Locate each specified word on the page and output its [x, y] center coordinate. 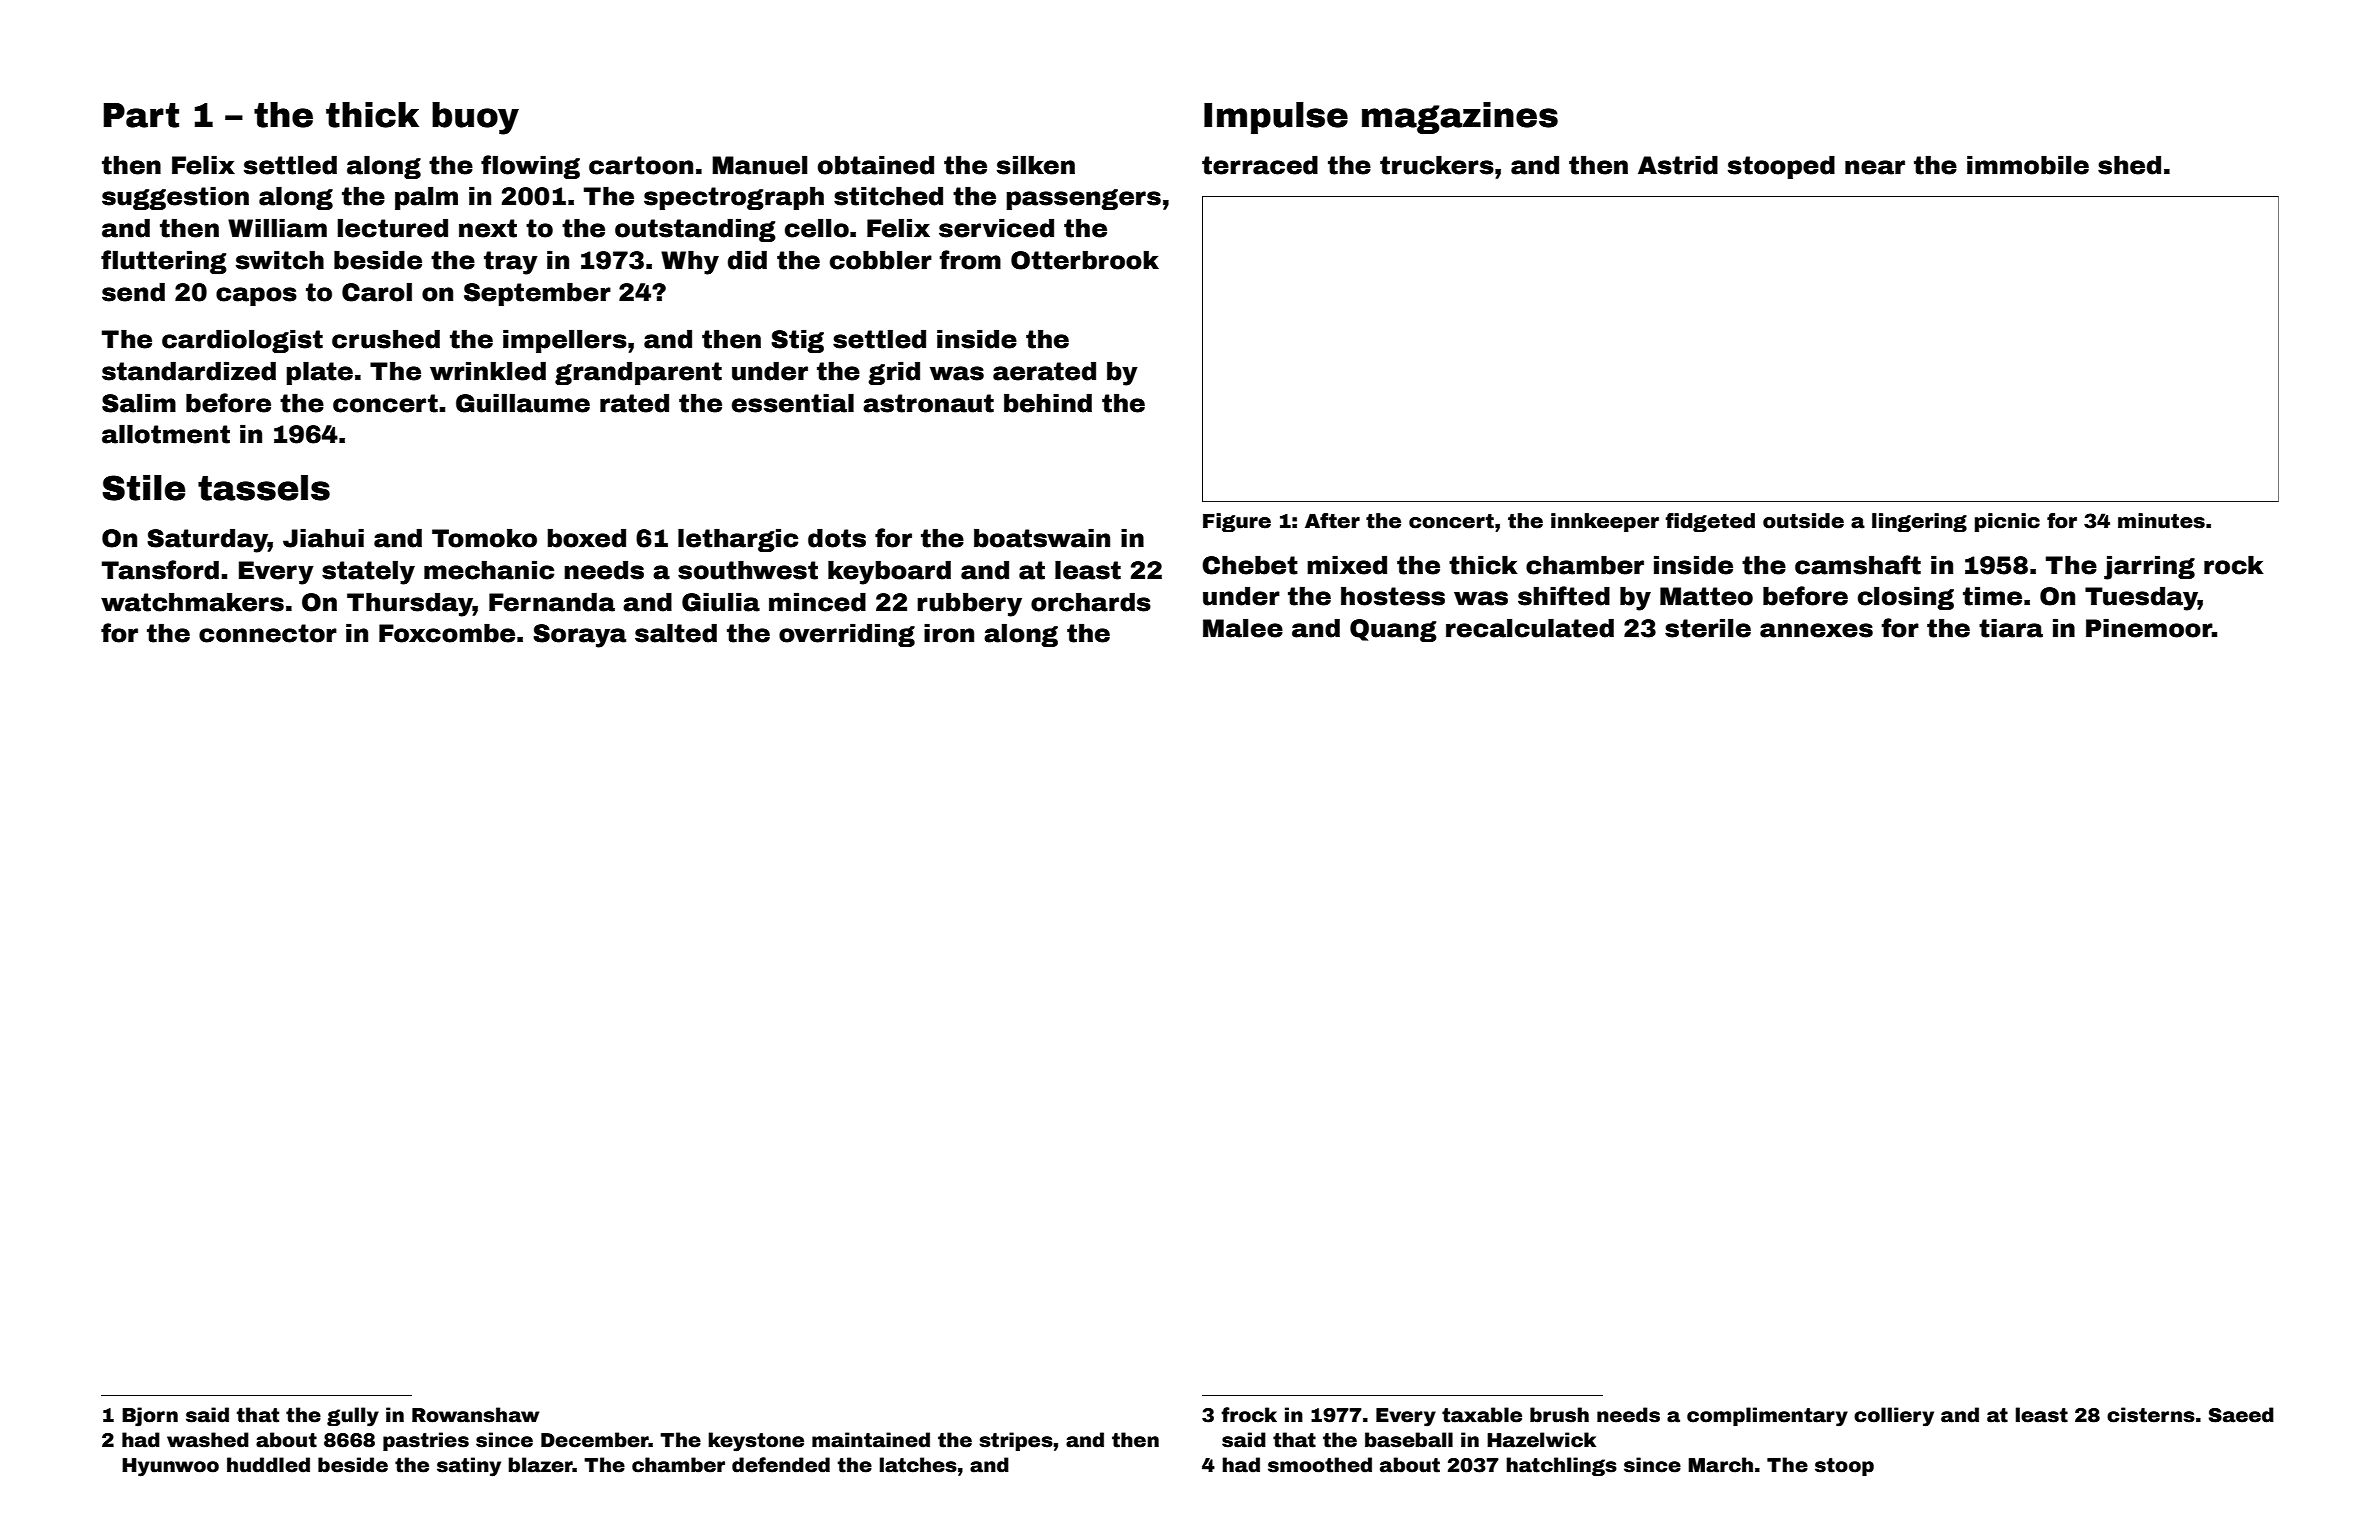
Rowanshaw [476, 1415]
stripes [1016, 1441]
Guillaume [523, 403]
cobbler [881, 260]
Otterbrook [1085, 260]
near [1875, 167]
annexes [1816, 630]
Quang [1393, 630]
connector [268, 633]
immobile [2028, 165]
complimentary [1767, 1417]
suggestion [175, 198]
